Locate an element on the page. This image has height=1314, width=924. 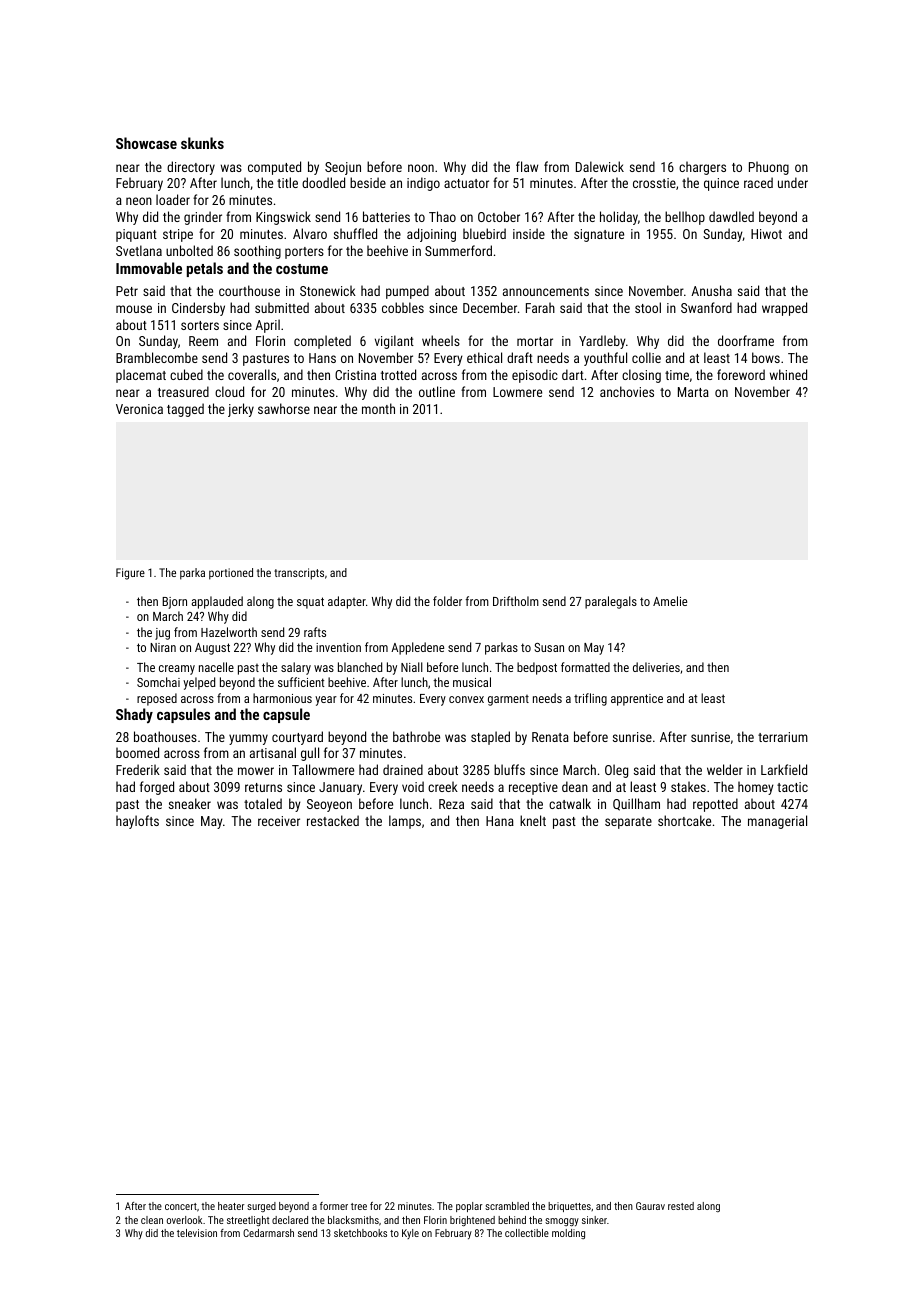
transcripts is located at coordinates (299, 574).
